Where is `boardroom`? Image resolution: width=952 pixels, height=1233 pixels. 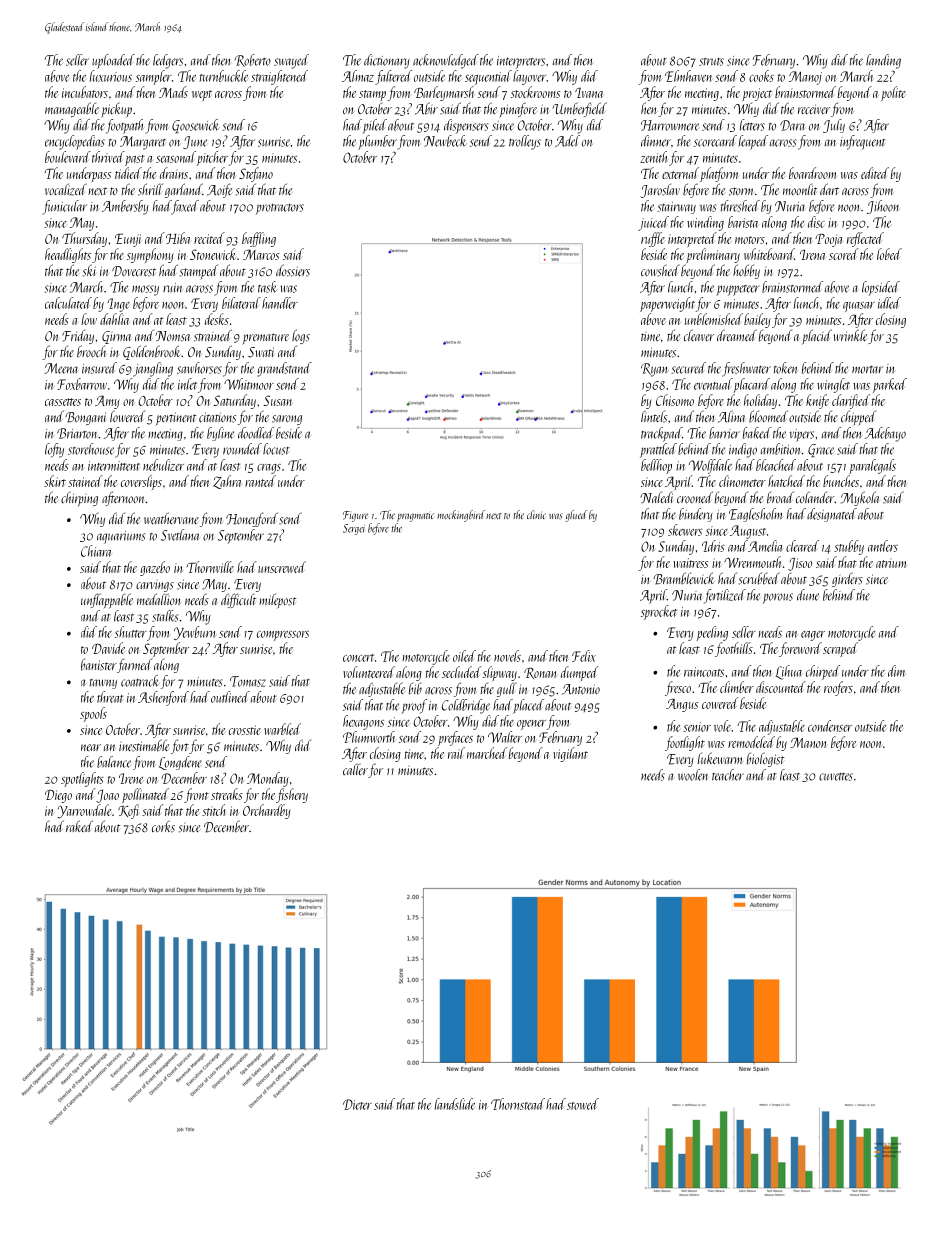 boardroom is located at coordinates (812, 173).
